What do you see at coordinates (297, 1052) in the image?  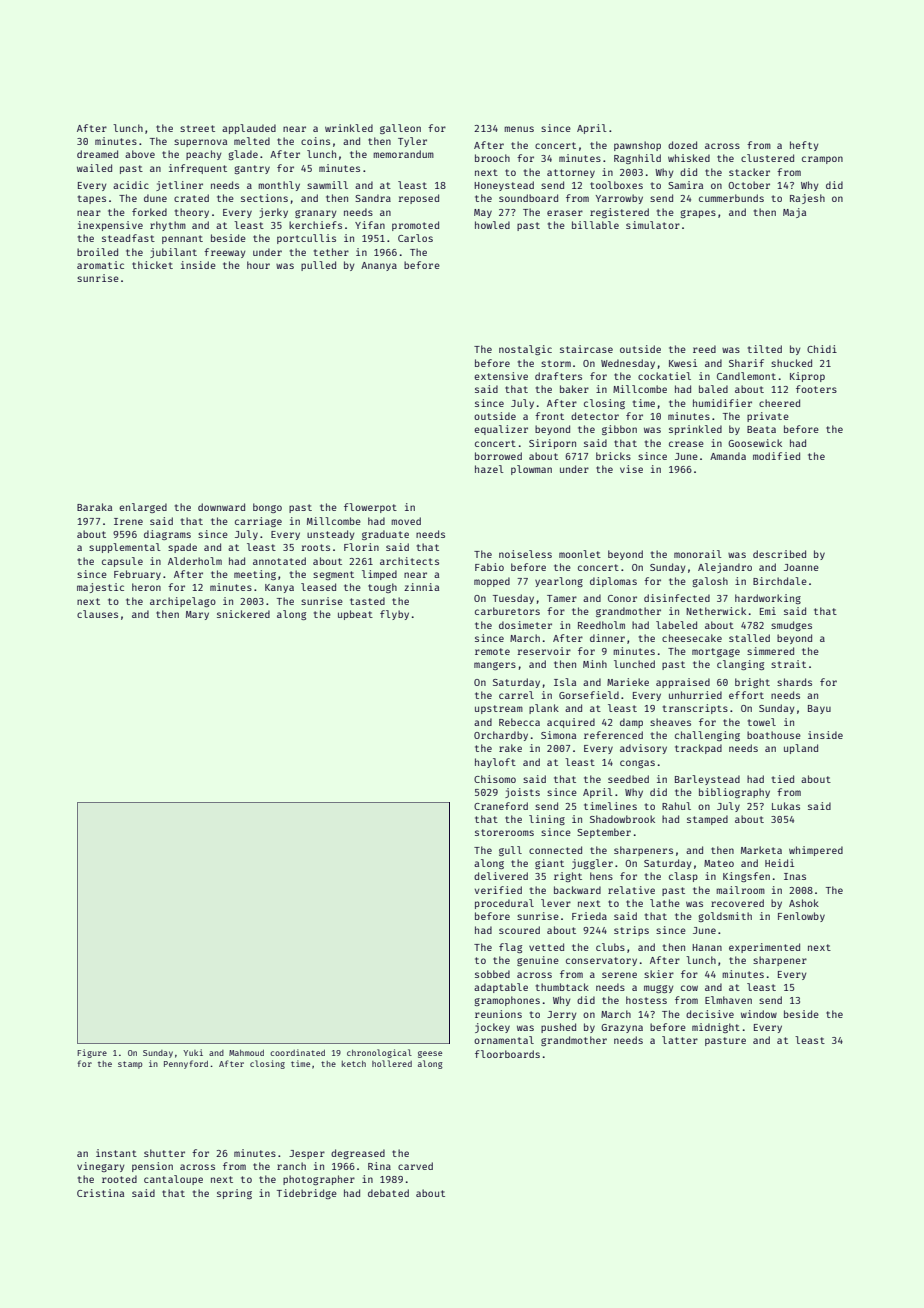 I see `coordinated` at bounding box center [297, 1052].
